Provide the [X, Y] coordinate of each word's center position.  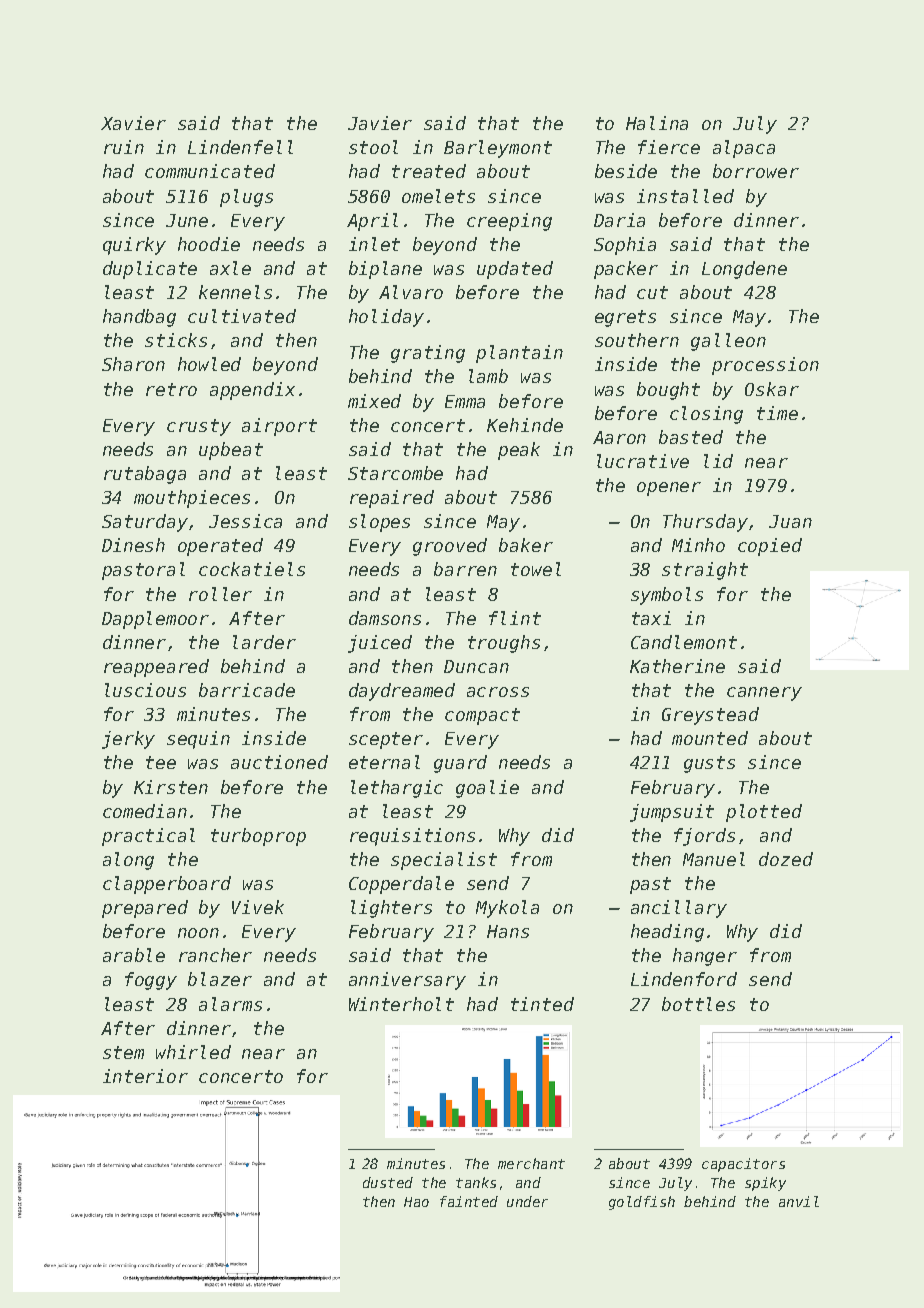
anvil [799, 1201]
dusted [388, 1182]
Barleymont [498, 149]
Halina [657, 123]
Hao [416, 1202]
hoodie [209, 244]
